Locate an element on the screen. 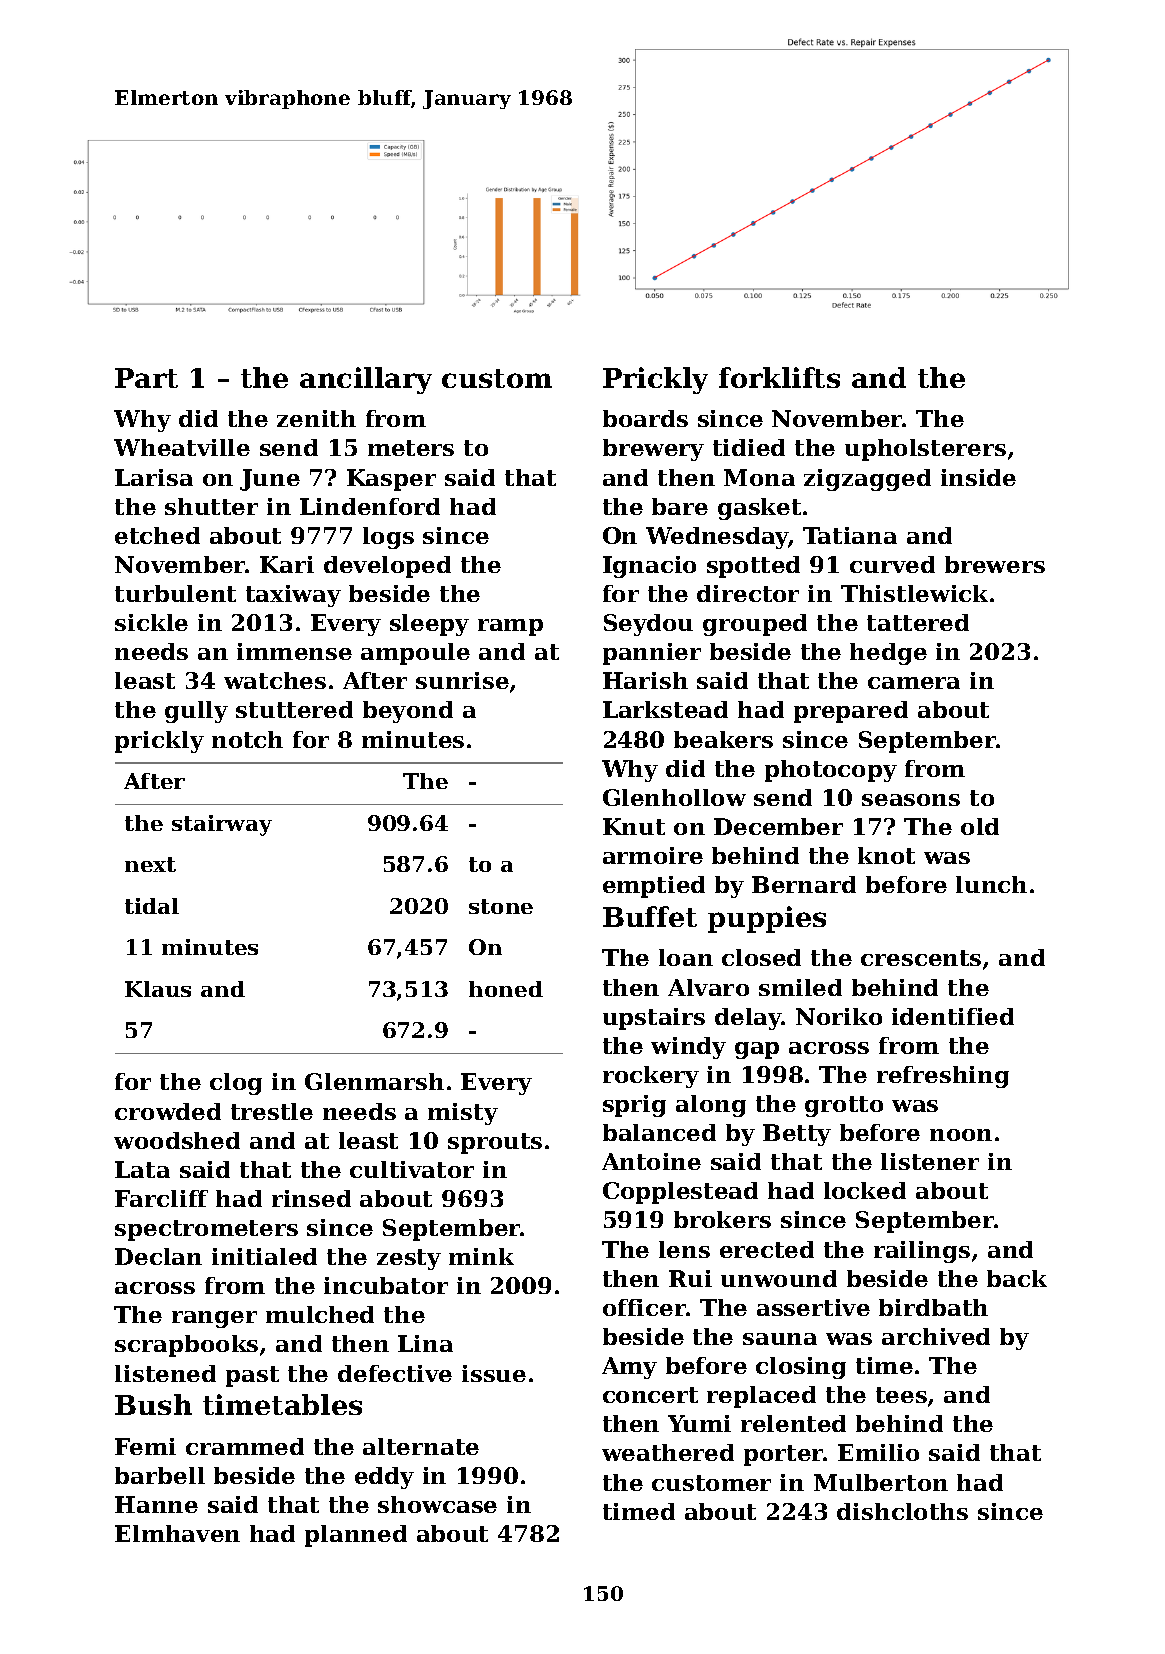 The width and height of the screenshot is (1165, 1654). forklifts is located at coordinates (779, 377).
